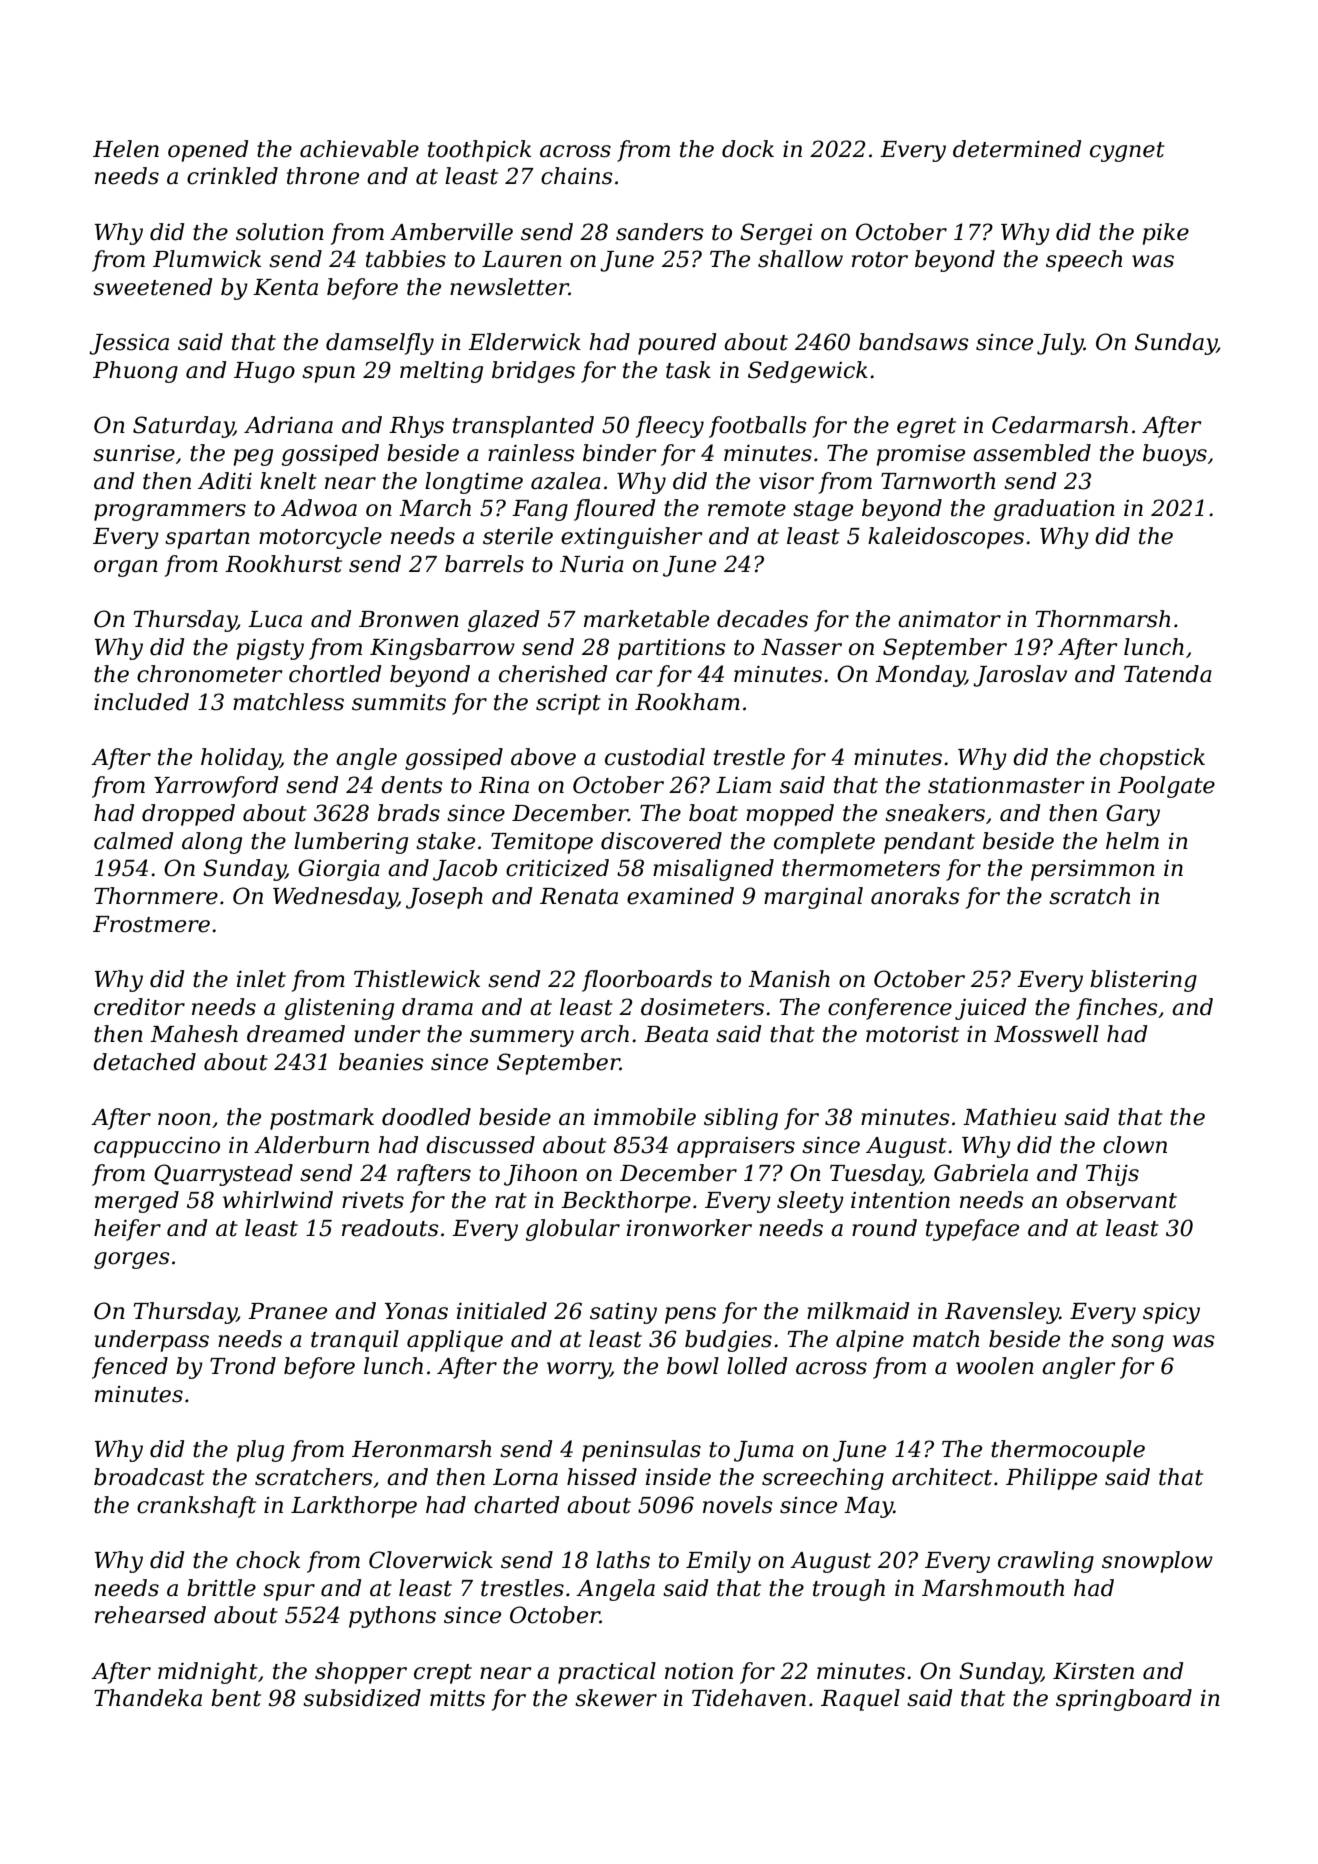 This screenshot has height=1864, width=1318. Describe the element at coordinates (1168, 674) in the screenshot. I see `Tatenda` at that location.
